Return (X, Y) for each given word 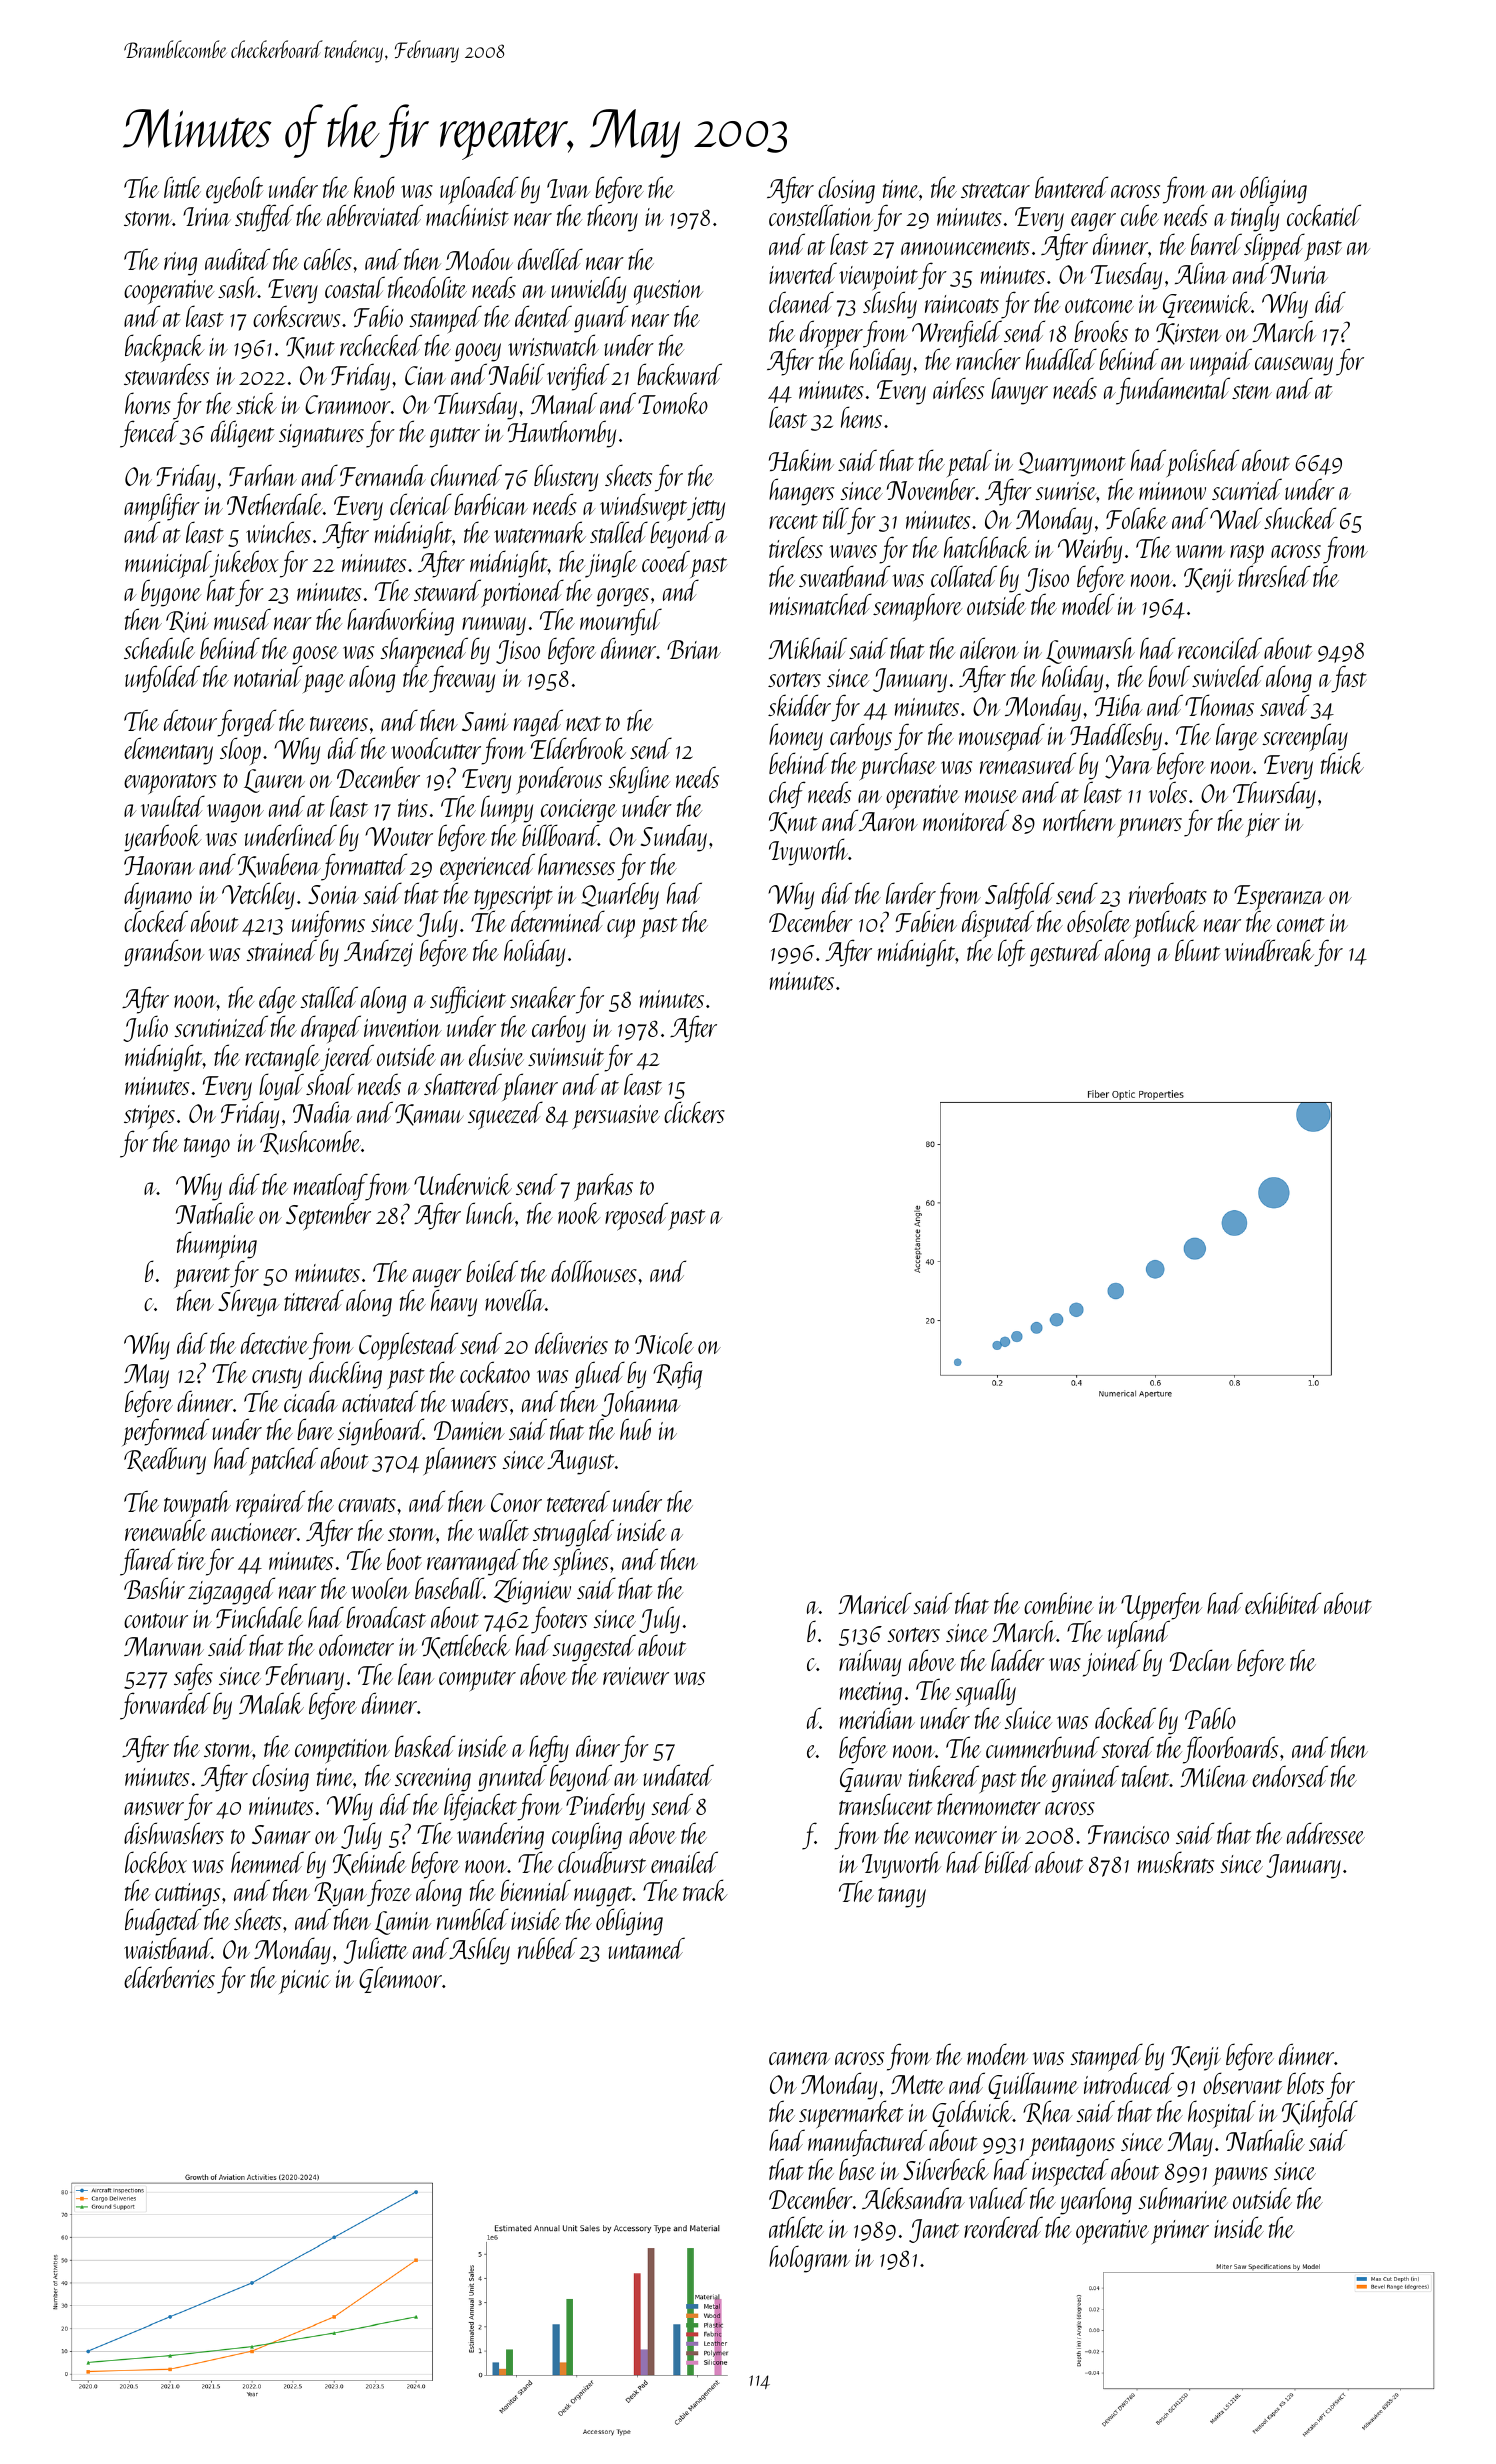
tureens (339, 723)
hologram (809, 2259)
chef (787, 795)
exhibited (1283, 1603)
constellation (821, 215)
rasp (1247, 554)
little (182, 187)
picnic (304, 1982)
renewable (166, 1530)
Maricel (875, 1603)
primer (1180, 2232)
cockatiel (1324, 215)
